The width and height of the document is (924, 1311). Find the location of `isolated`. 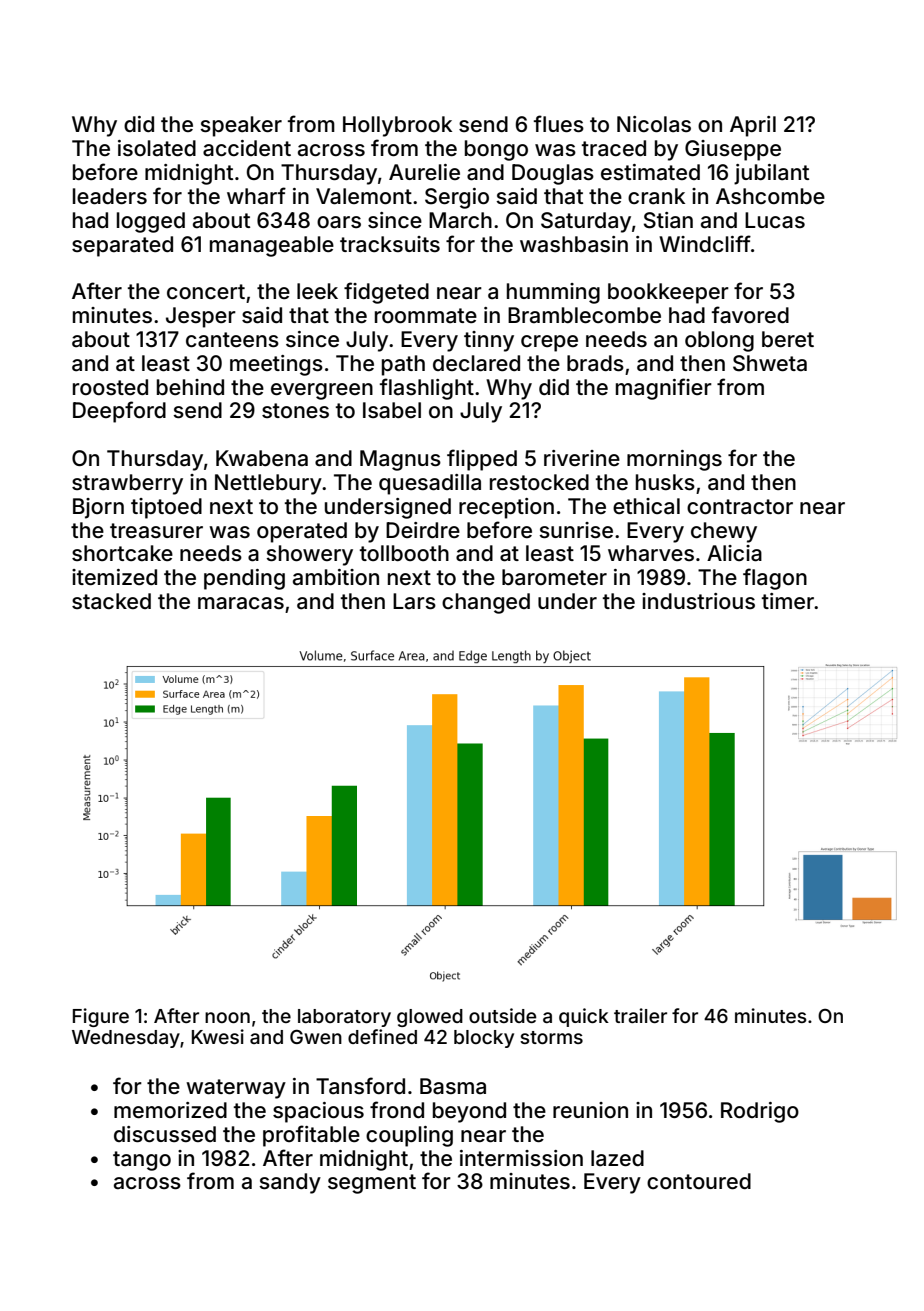

isolated is located at coordinates (157, 148).
